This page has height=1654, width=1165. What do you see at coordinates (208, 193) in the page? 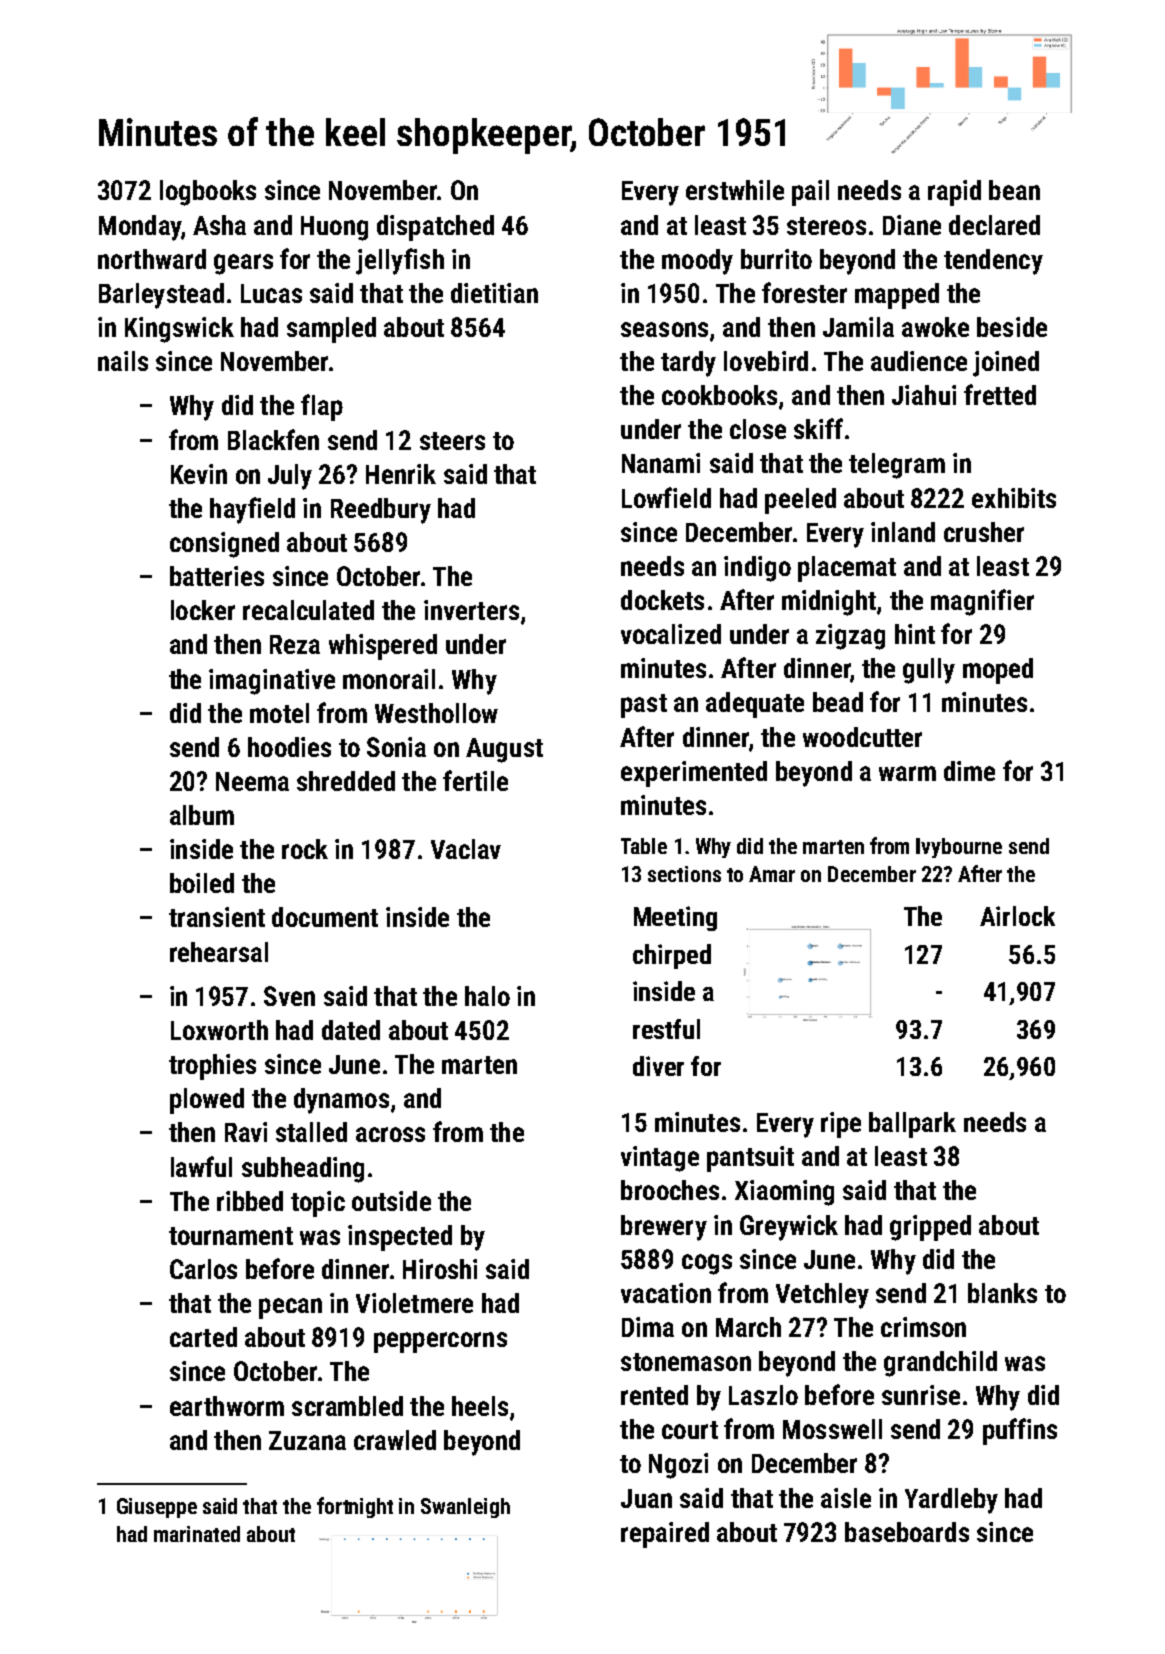
I see `logbooks` at bounding box center [208, 193].
